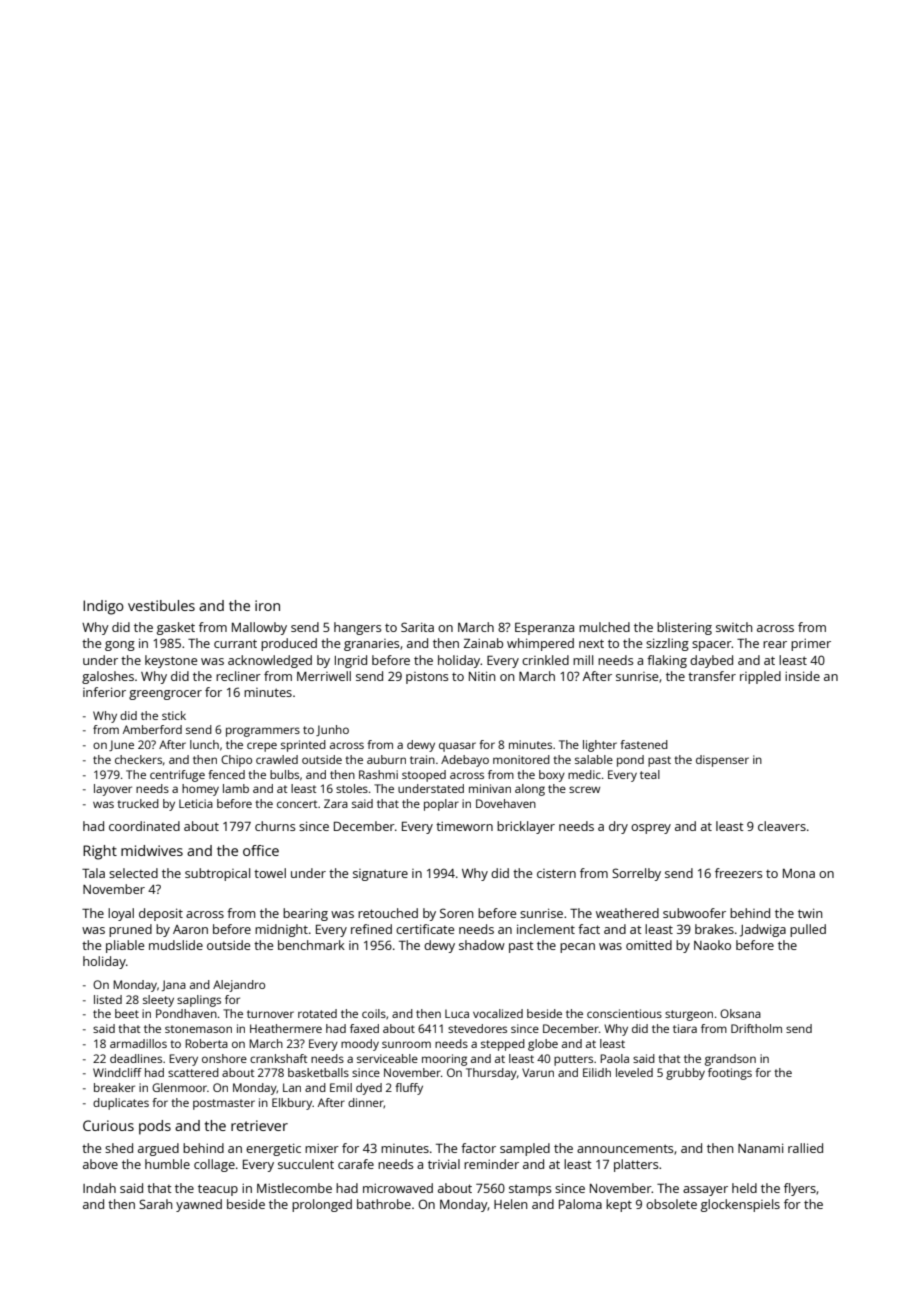 This screenshot has height=1308, width=924. Describe the element at coordinates (510, 1204) in the screenshot. I see `Helen` at that location.
